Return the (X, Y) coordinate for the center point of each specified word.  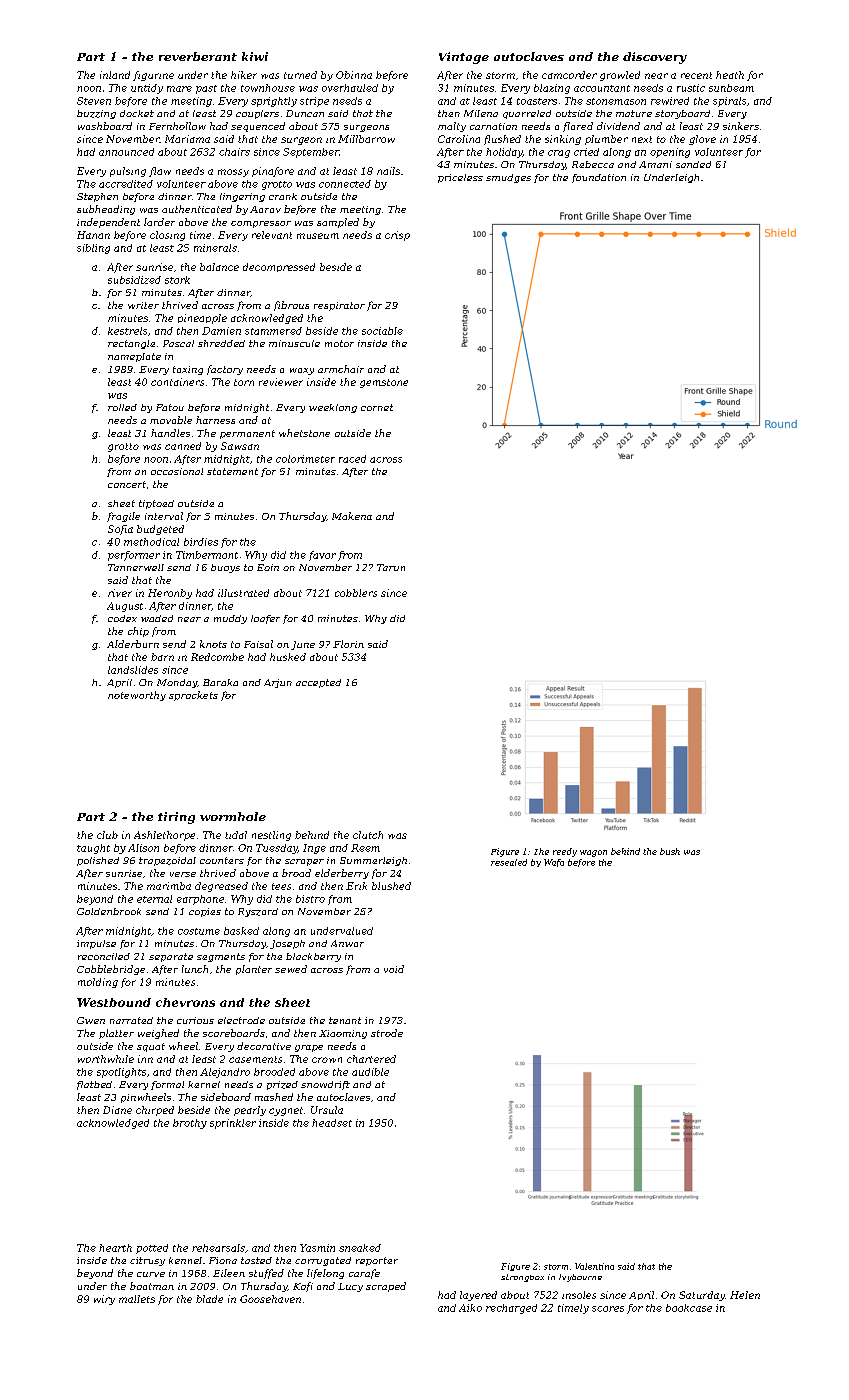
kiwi (255, 56)
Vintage (464, 58)
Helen (745, 1295)
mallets (137, 1299)
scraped (386, 1287)
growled (620, 76)
